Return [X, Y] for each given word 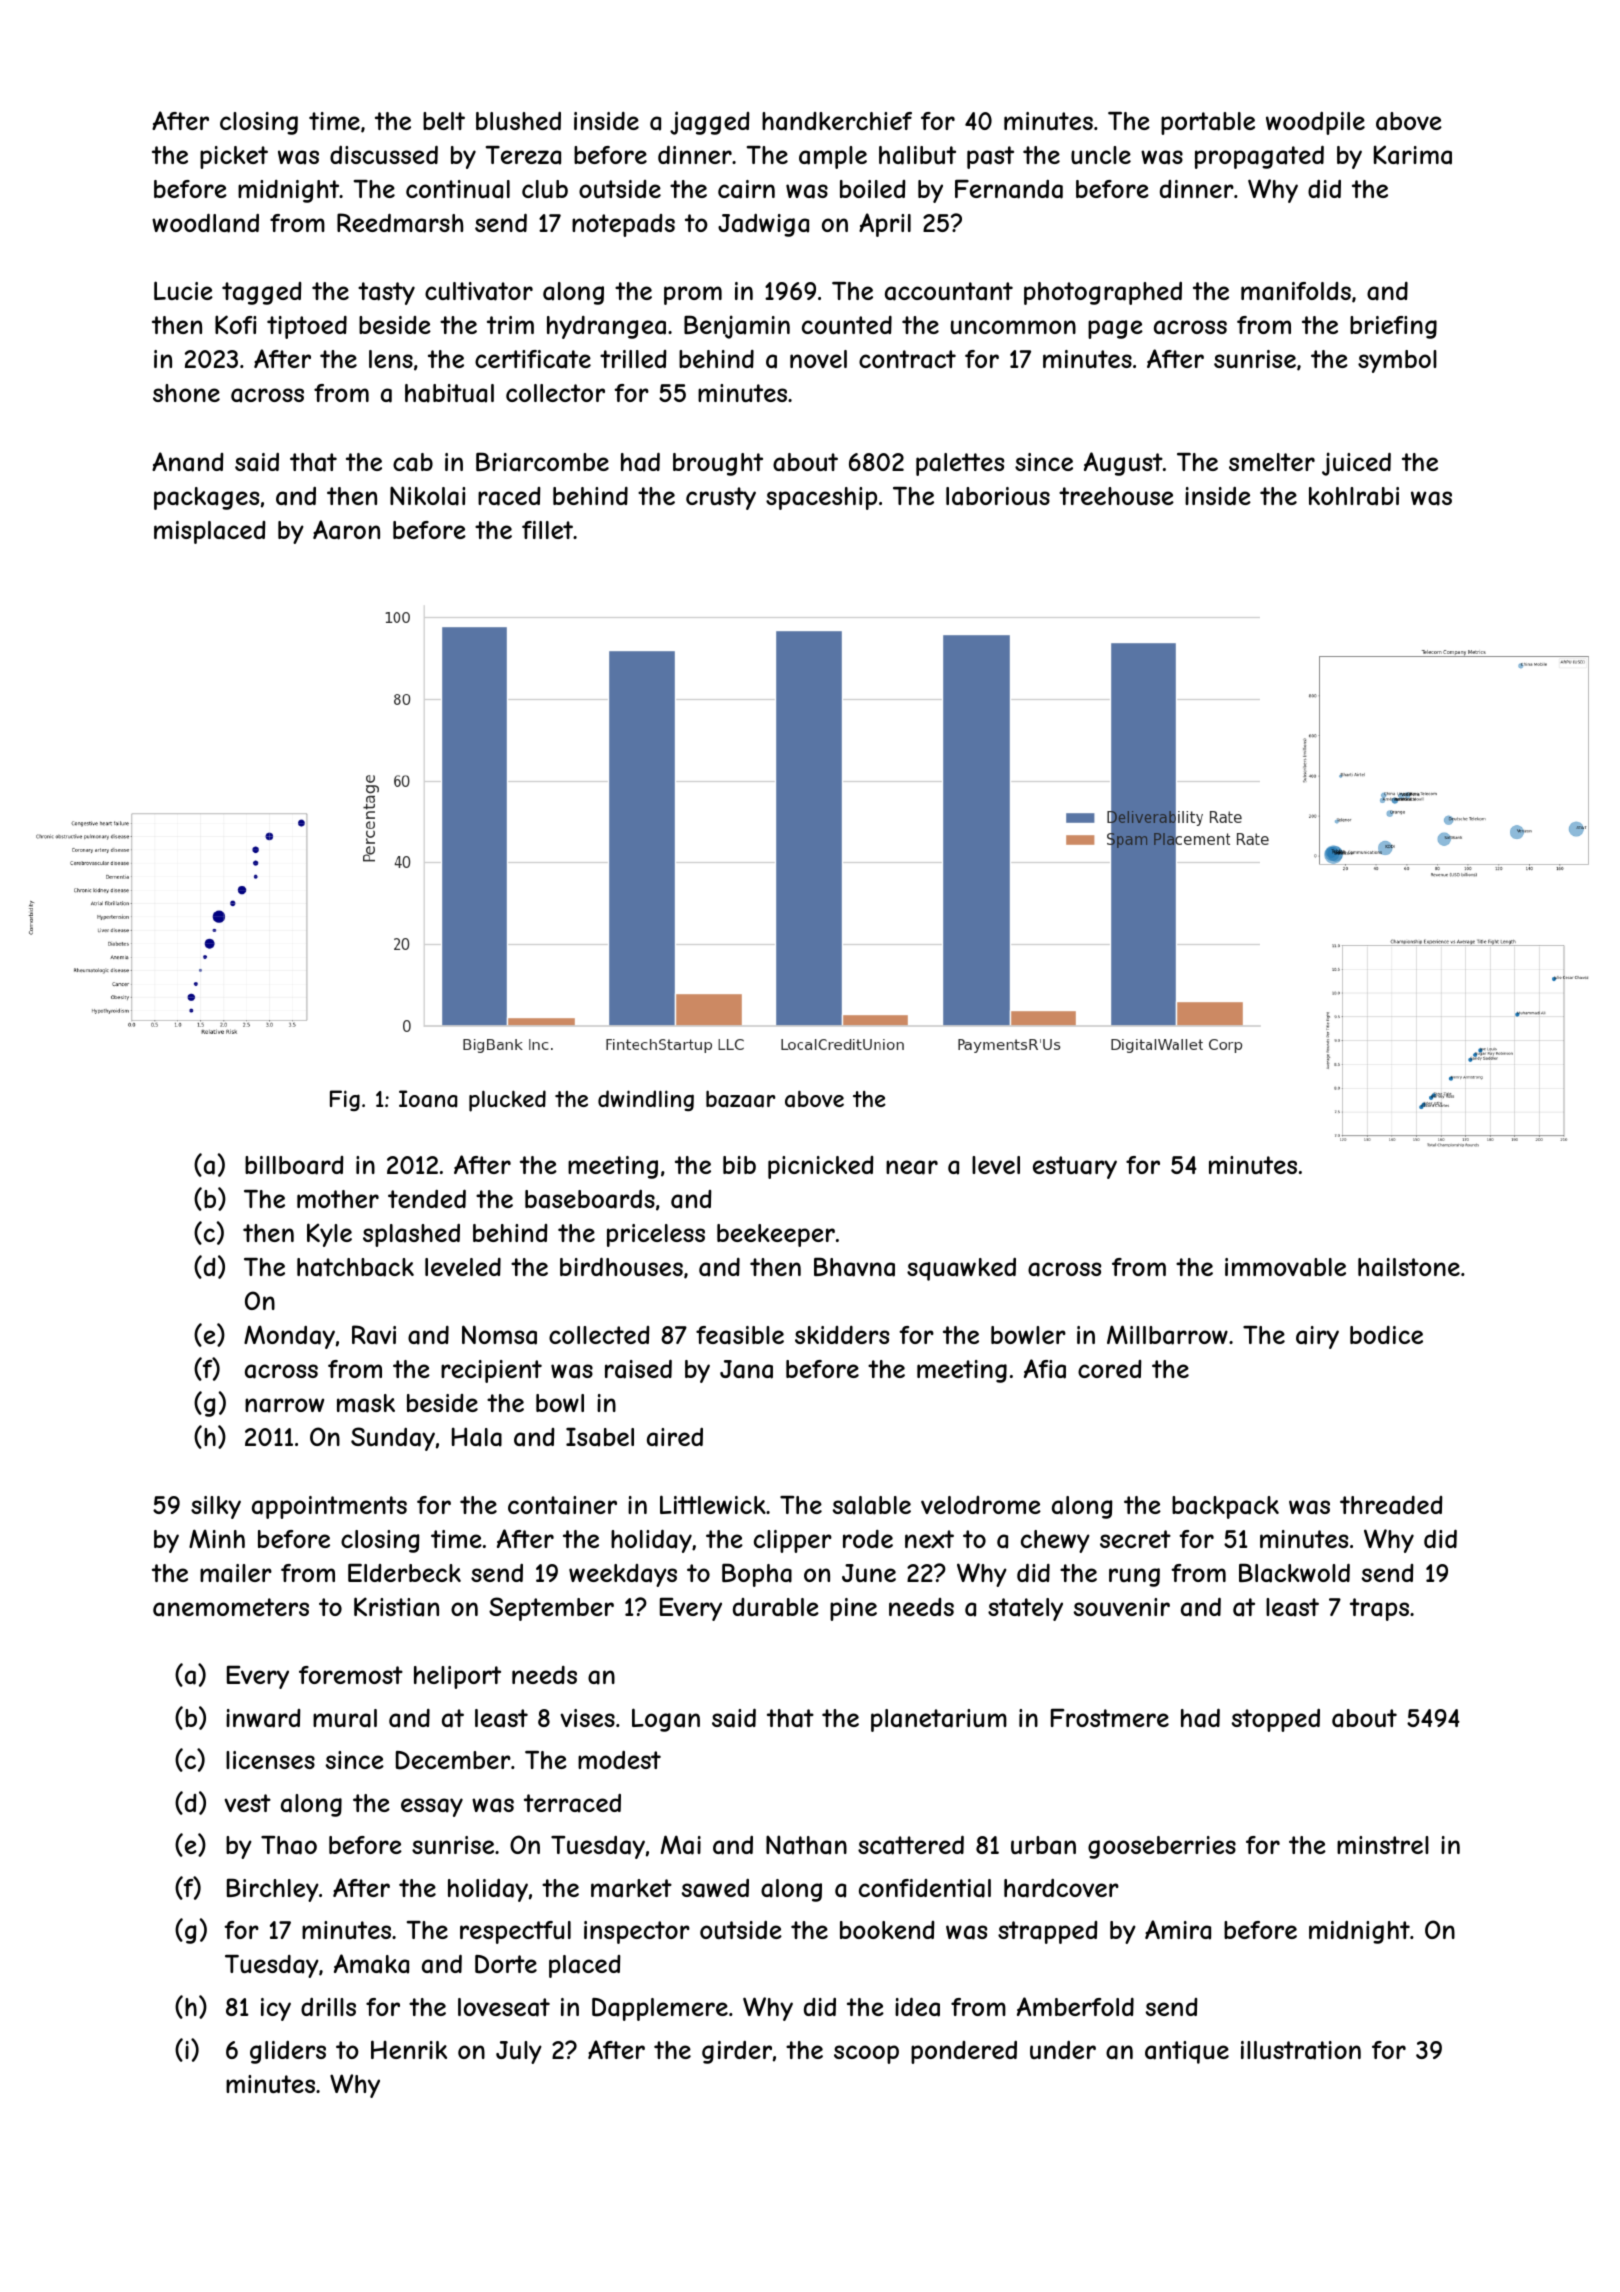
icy [276, 2009]
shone [186, 393]
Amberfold [1075, 2006]
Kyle [329, 1235]
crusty [721, 498]
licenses [270, 1760]
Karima [1413, 155]
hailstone [1409, 1267]
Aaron [346, 530]
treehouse [1116, 496]
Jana [746, 1369]
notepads [623, 225]
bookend [887, 1930]
